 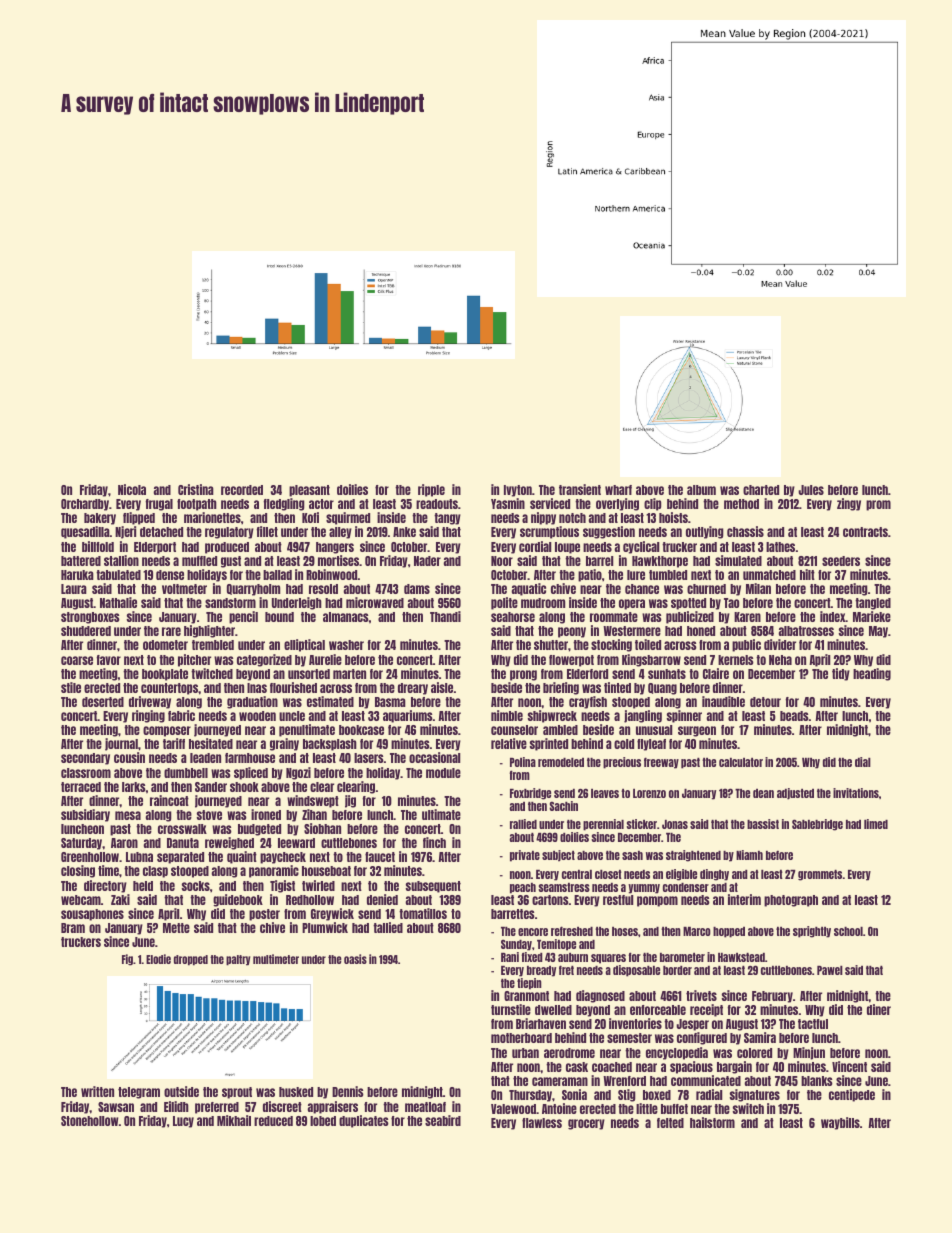 I want to click on meatloaf, so click(x=425, y=1107).
